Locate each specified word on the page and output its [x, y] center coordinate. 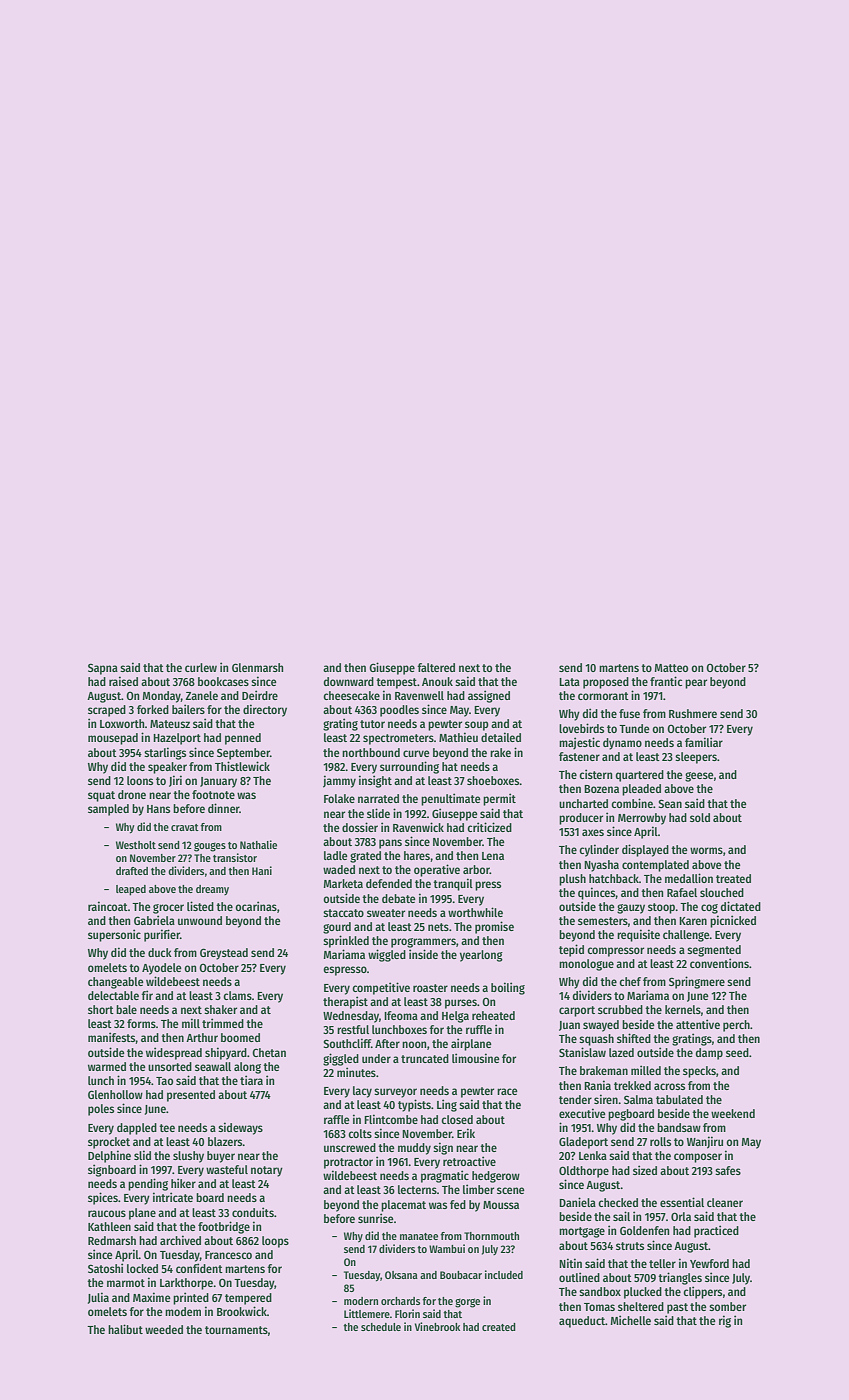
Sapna [103, 669]
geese [699, 777]
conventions [719, 963]
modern [361, 1301]
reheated [493, 1015]
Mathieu [458, 737]
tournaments [236, 1330]
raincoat [108, 906]
